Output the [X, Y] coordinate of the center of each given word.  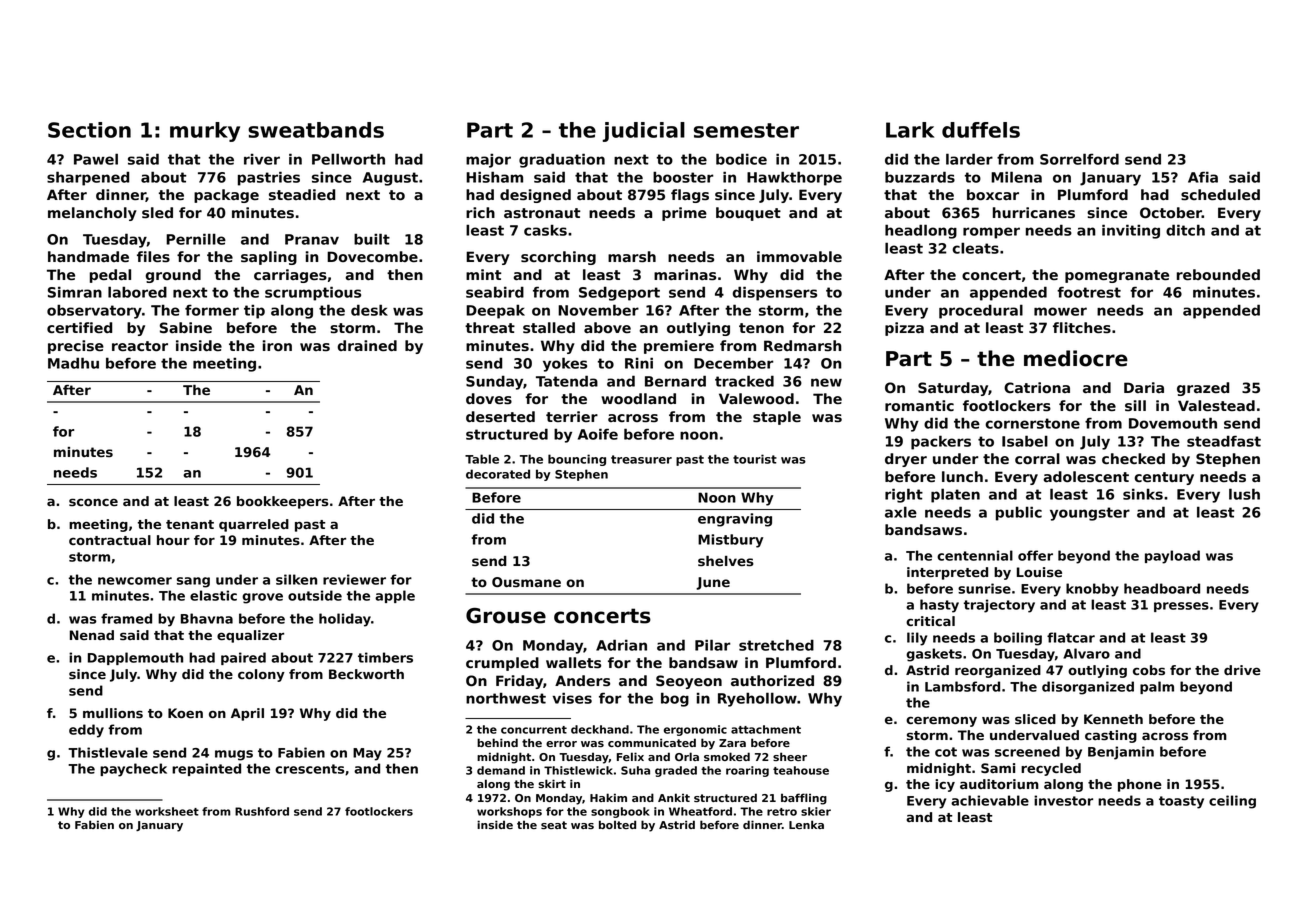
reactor [140, 346]
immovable [799, 256]
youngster [1090, 514]
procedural [981, 311]
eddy [86, 731]
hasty [939, 606]
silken [296, 579]
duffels [981, 130]
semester [746, 130]
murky [205, 132]
